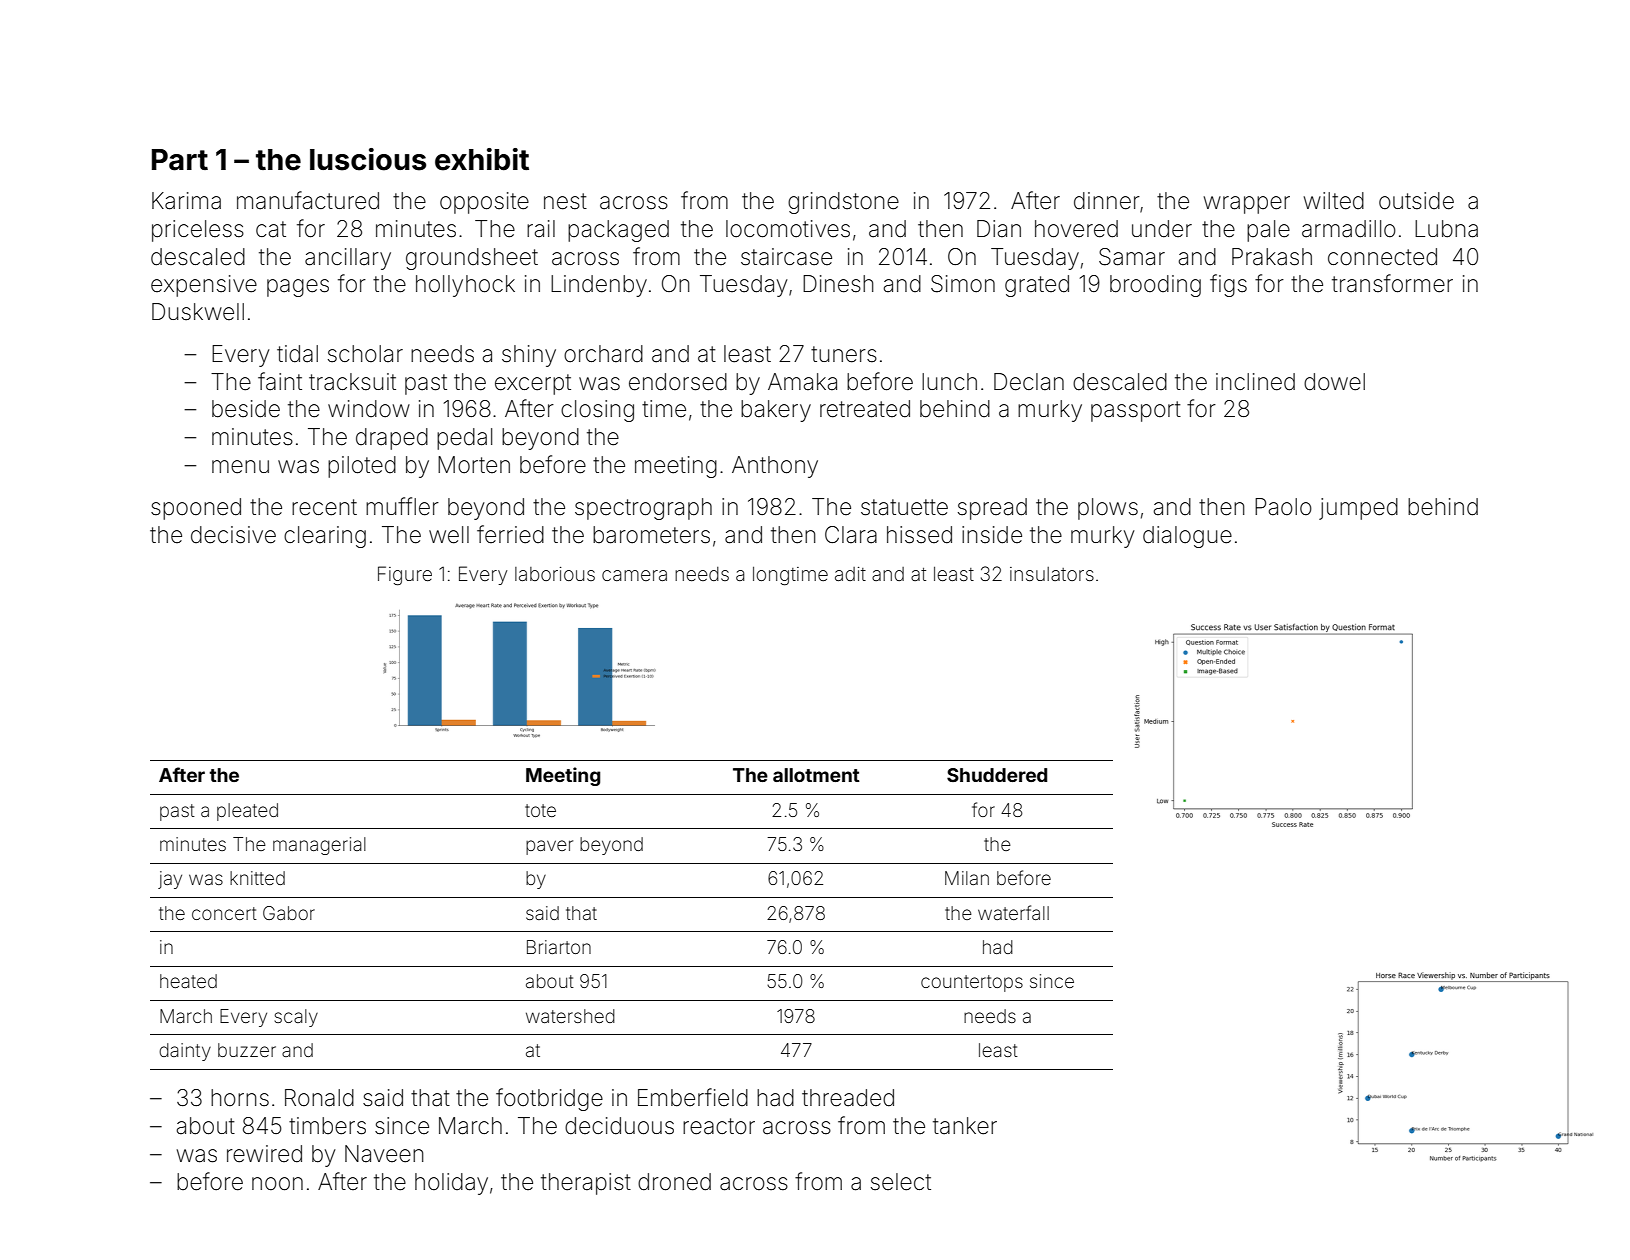 This screenshot has width=1630, height=1260. I want to click on select, so click(901, 1182).
